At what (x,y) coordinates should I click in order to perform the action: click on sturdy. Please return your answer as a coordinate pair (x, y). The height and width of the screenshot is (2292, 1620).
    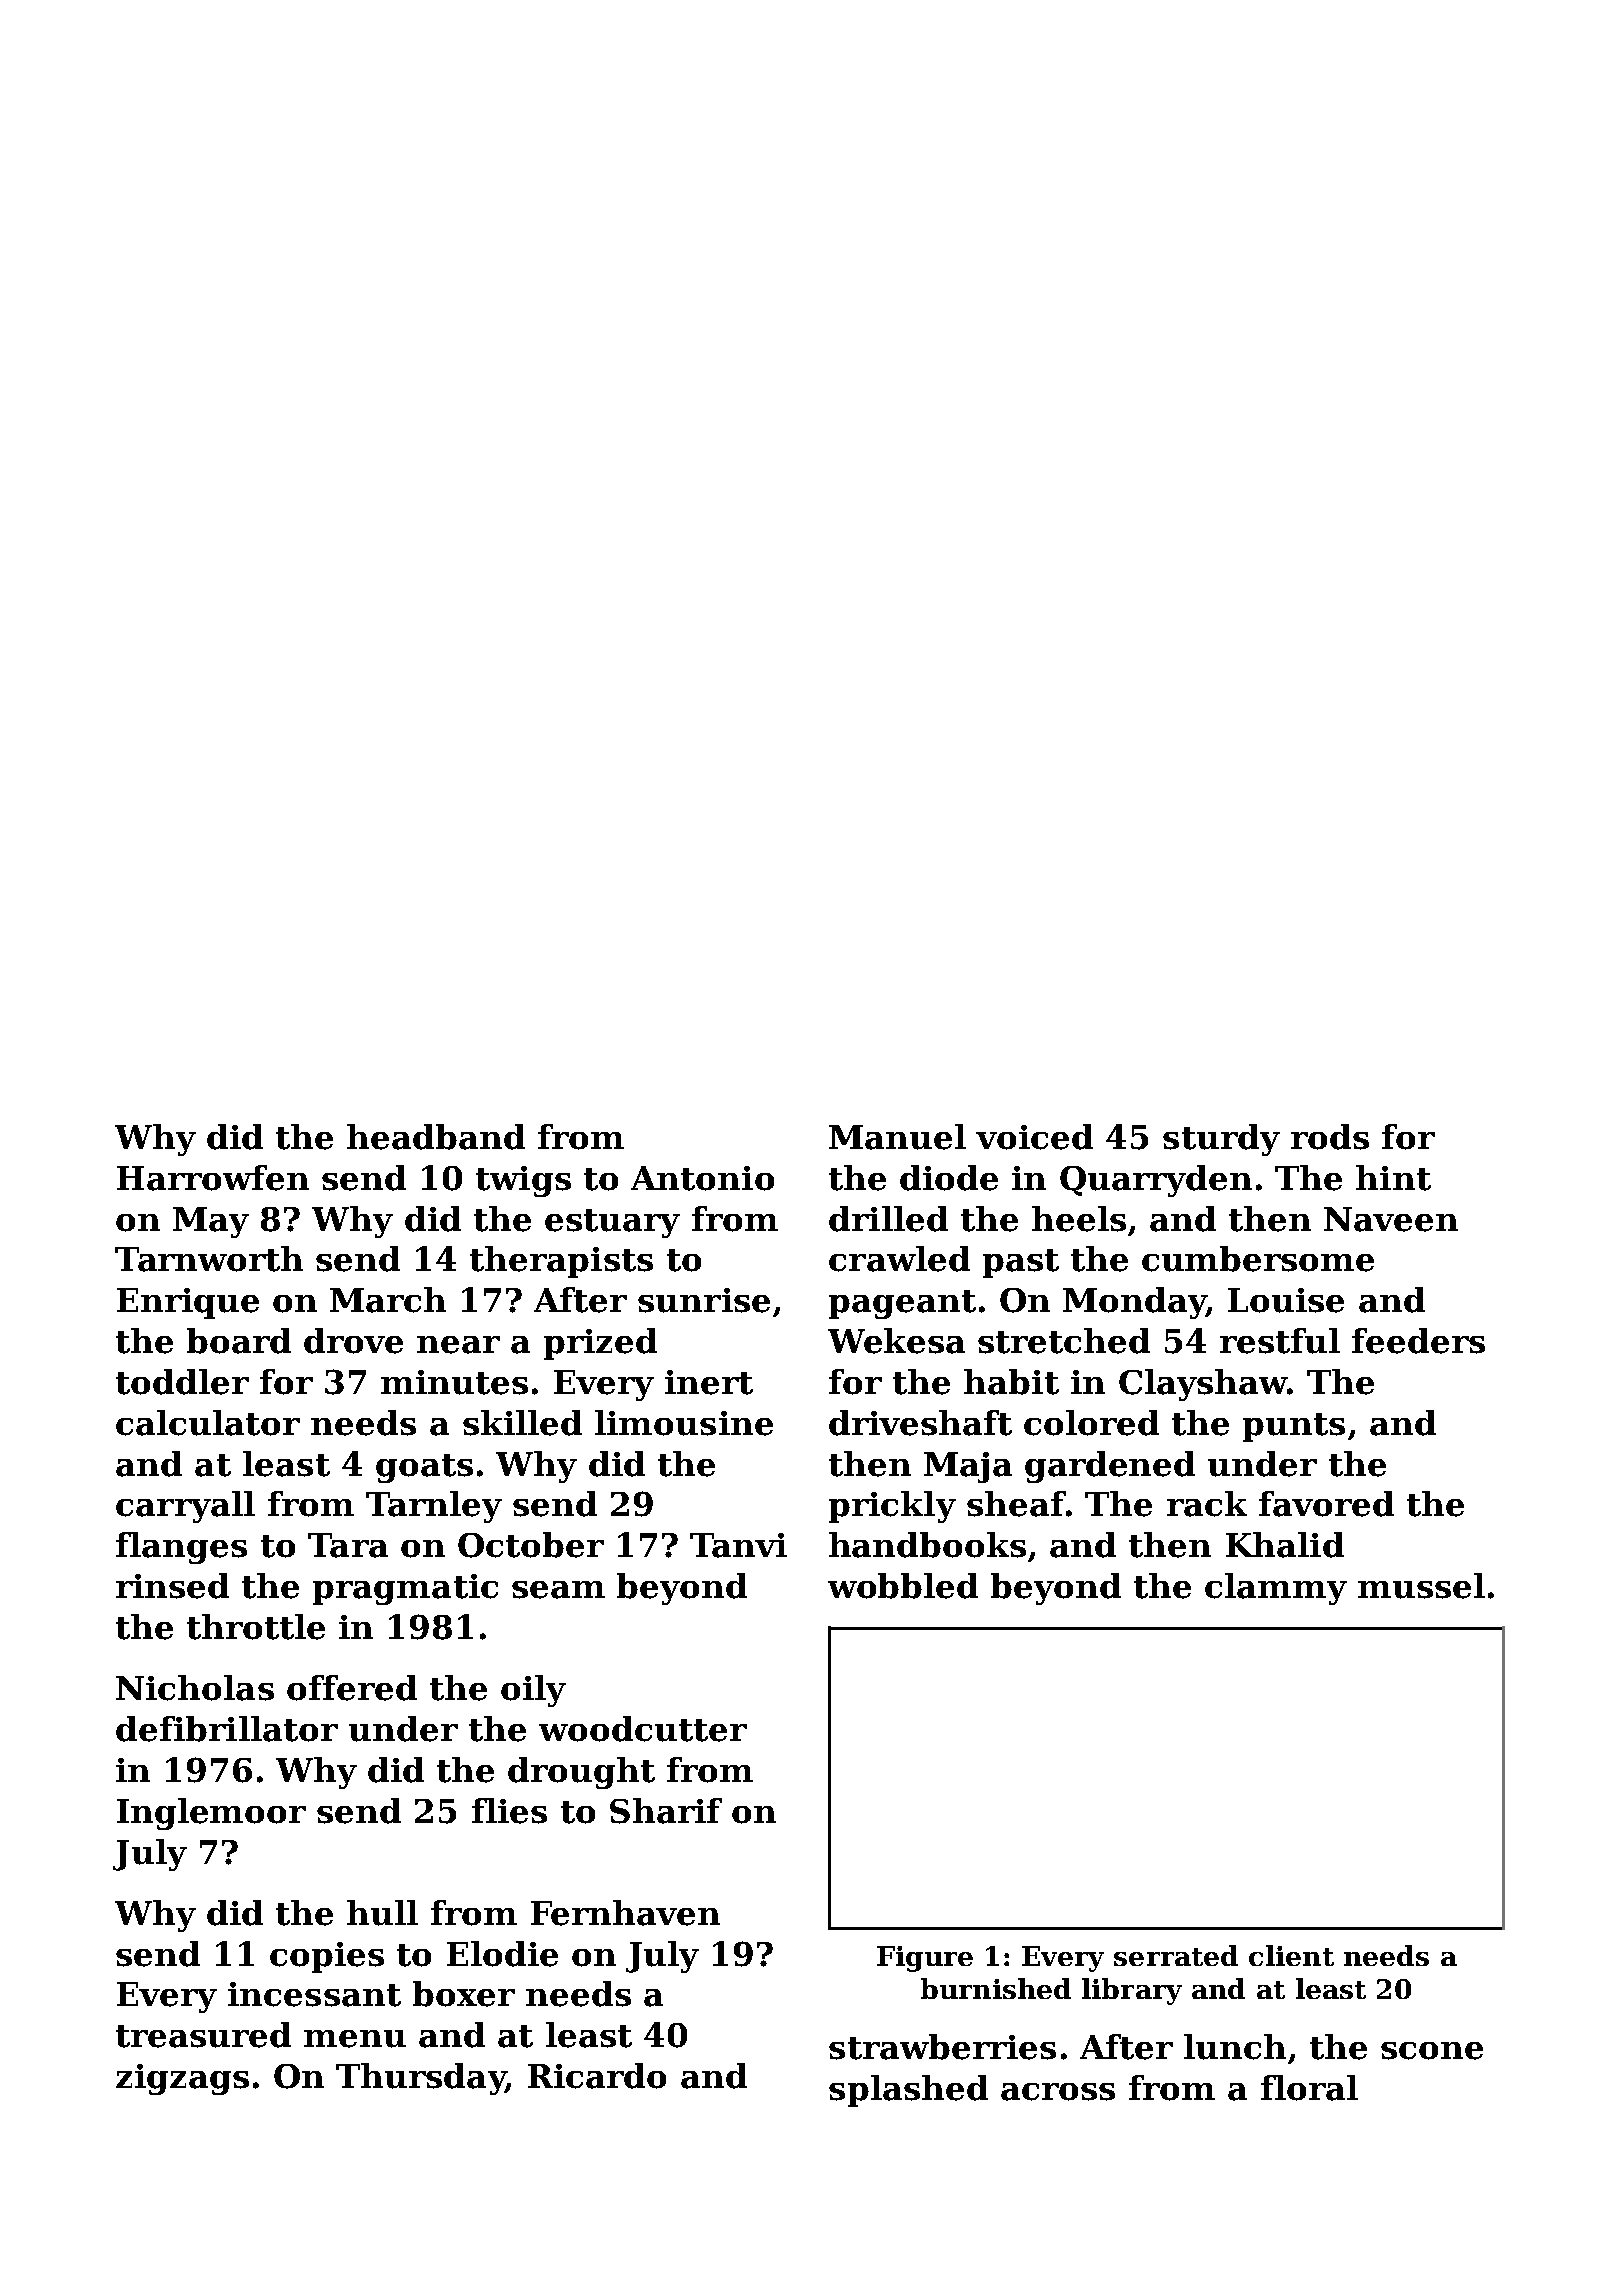
    Looking at the image, I should click on (1221, 1140).
